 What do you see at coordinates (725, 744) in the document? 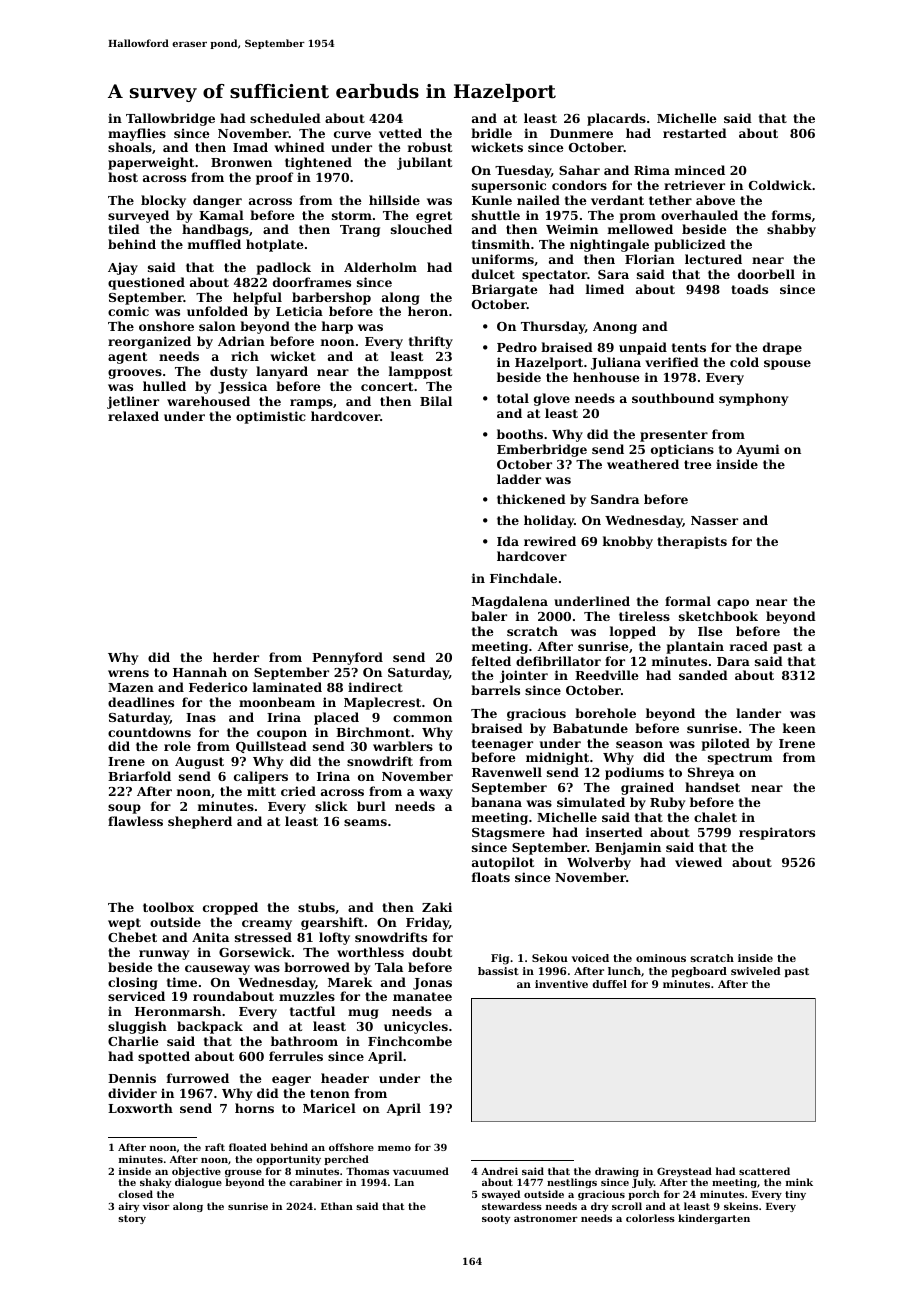
I see `piloted` at bounding box center [725, 744].
